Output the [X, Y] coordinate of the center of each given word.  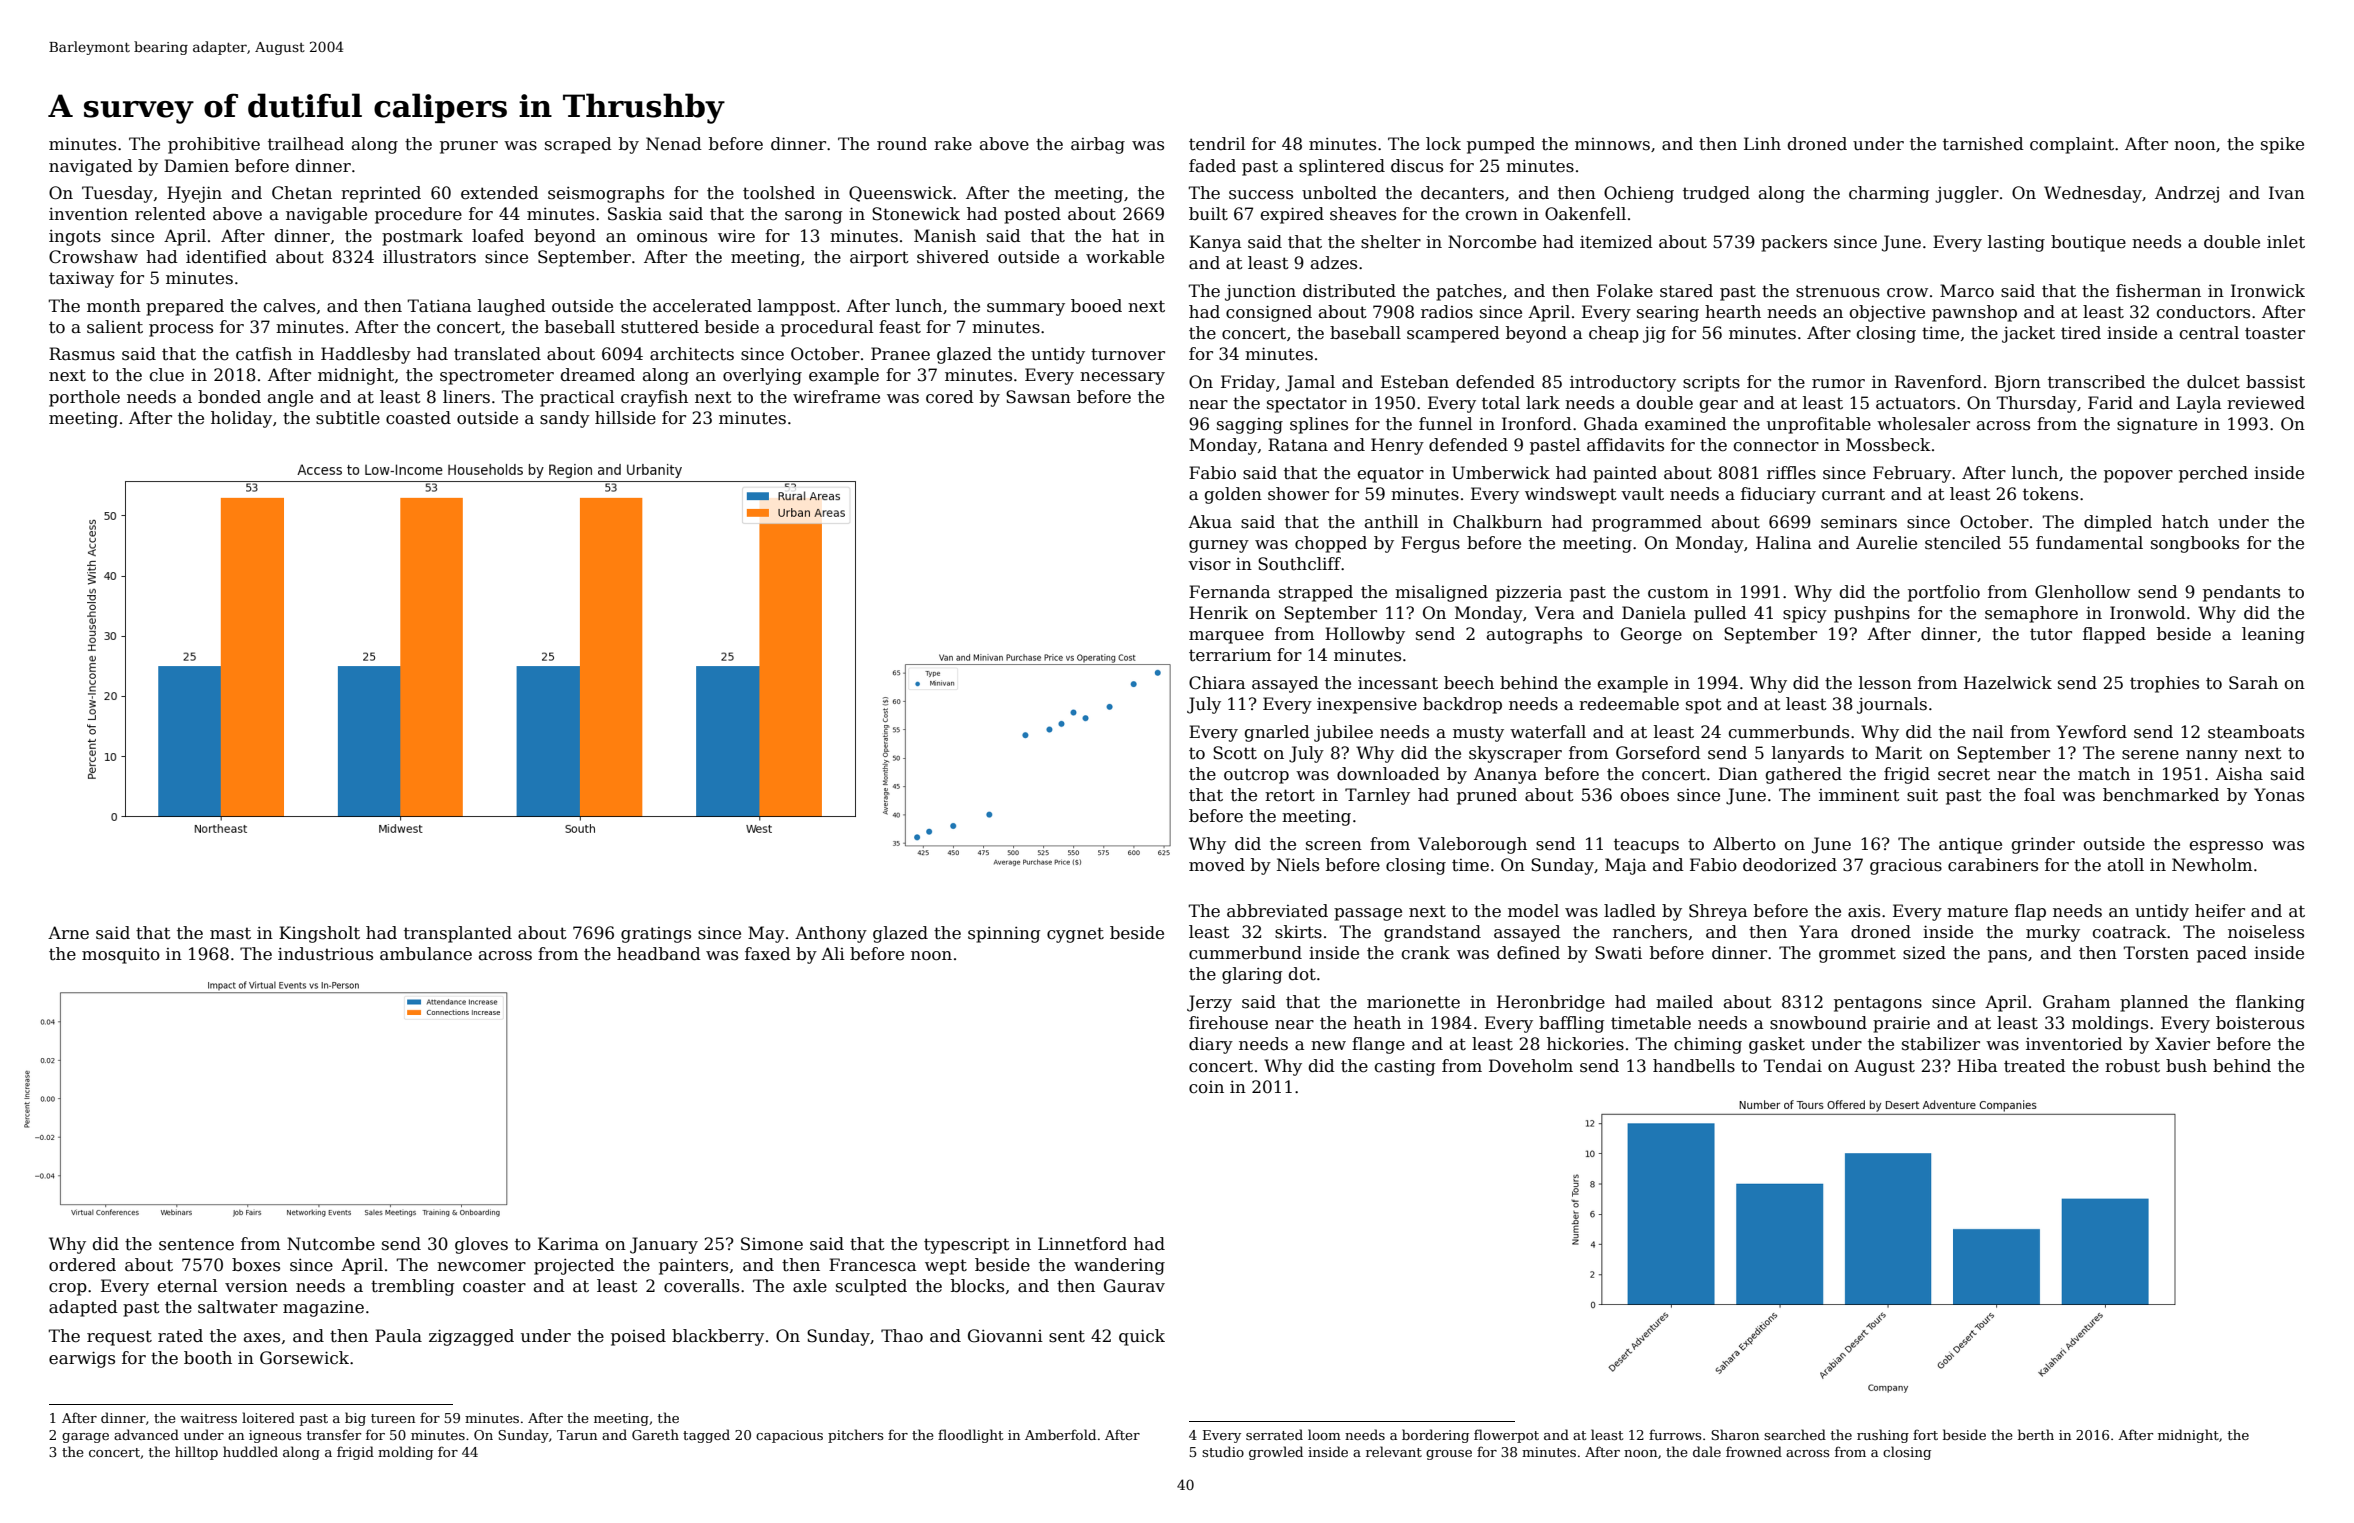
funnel [1445, 424]
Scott [1235, 753]
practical [577, 398]
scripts [1711, 383]
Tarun [577, 1435]
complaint [2072, 145]
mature [1977, 911]
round [902, 144]
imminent [1859, 795]
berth [2036, 1434]
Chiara [1217, 683]
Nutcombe [331, 1244]
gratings [656, 935]
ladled [1630, 911]
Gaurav [1134, 1286]
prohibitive [214, 145]
